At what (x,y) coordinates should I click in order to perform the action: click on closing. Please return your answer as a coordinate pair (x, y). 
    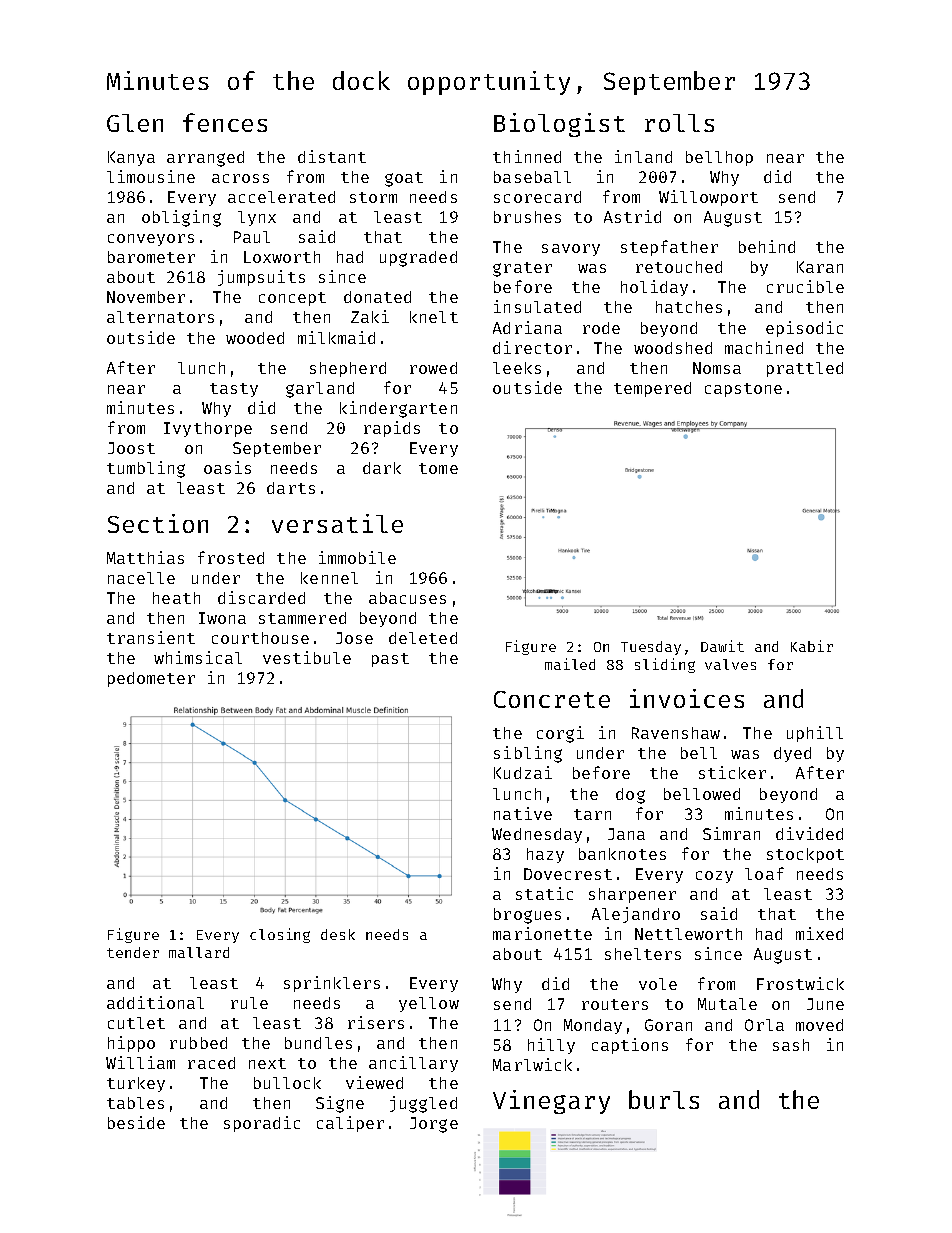
    Looking at the image, I should click on (280, 935).
